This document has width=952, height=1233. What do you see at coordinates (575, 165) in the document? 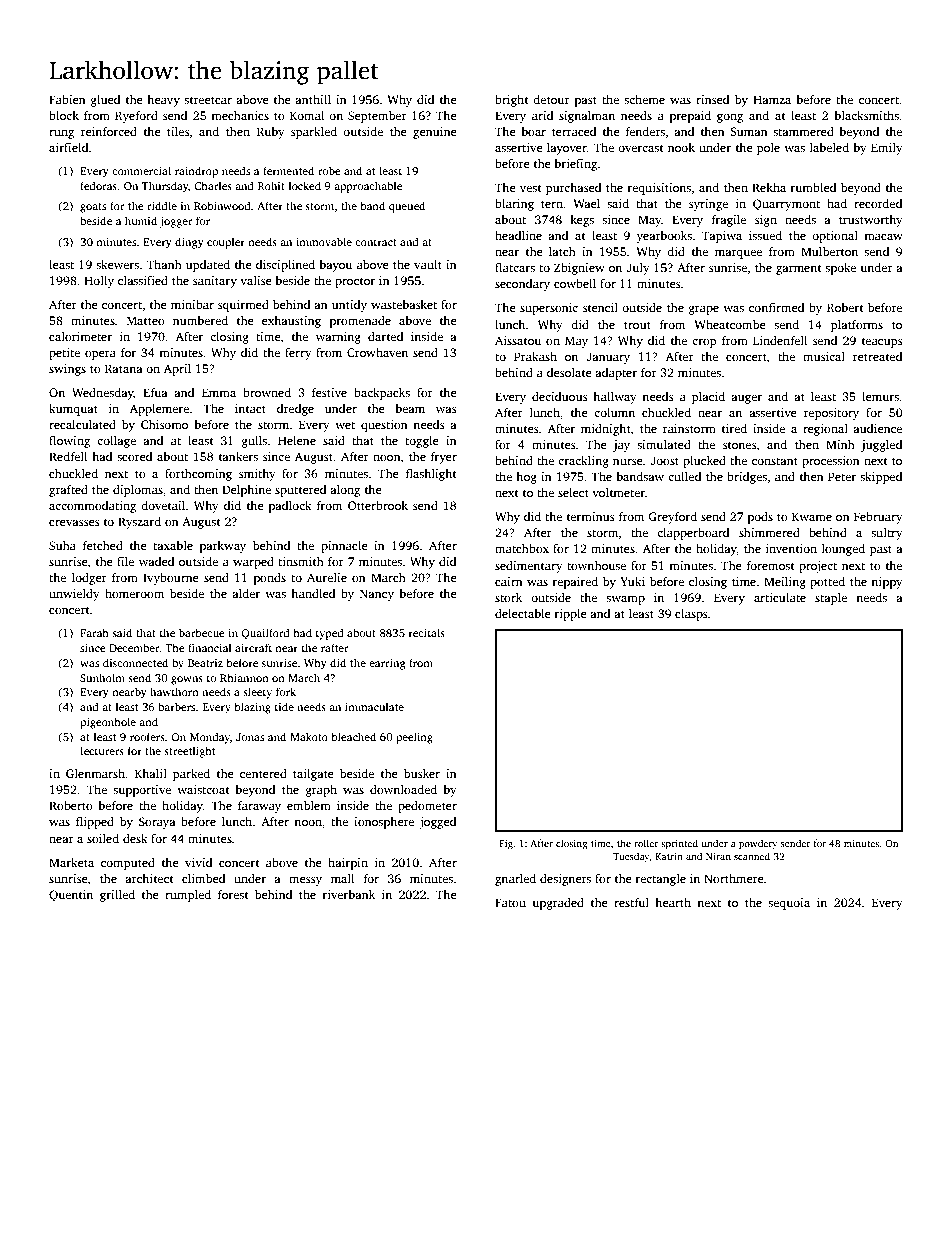
I see `briefing` at bounding box center [575, 165].
